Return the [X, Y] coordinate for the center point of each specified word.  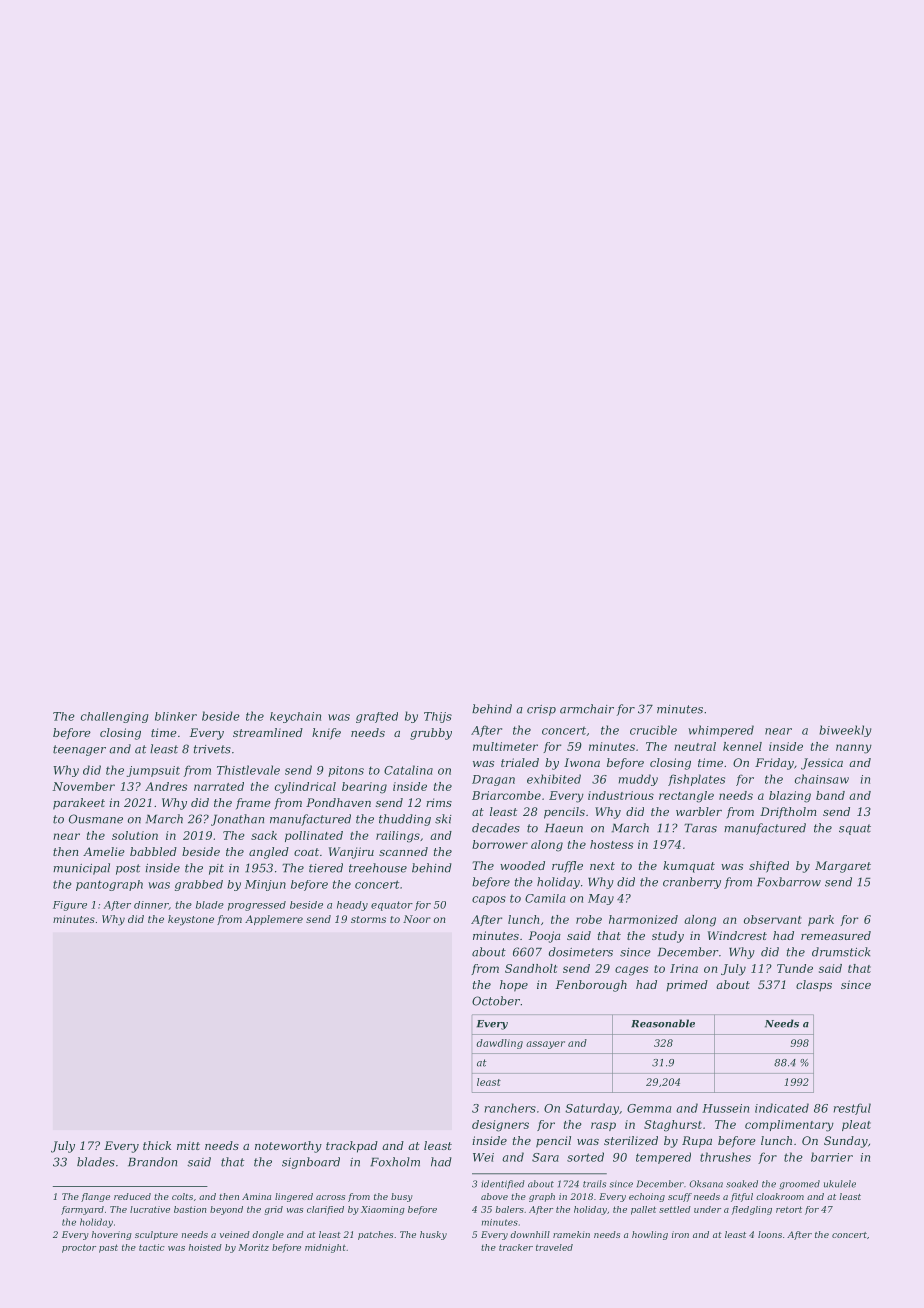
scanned [403, 851]
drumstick [841, 952]
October [496, 1001]
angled [269, 853]
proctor [79, 1248]
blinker [176, 716]
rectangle [686, 797]
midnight [325, 1248]
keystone [191, 920]
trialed [520, 762]
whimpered [721, 731]
